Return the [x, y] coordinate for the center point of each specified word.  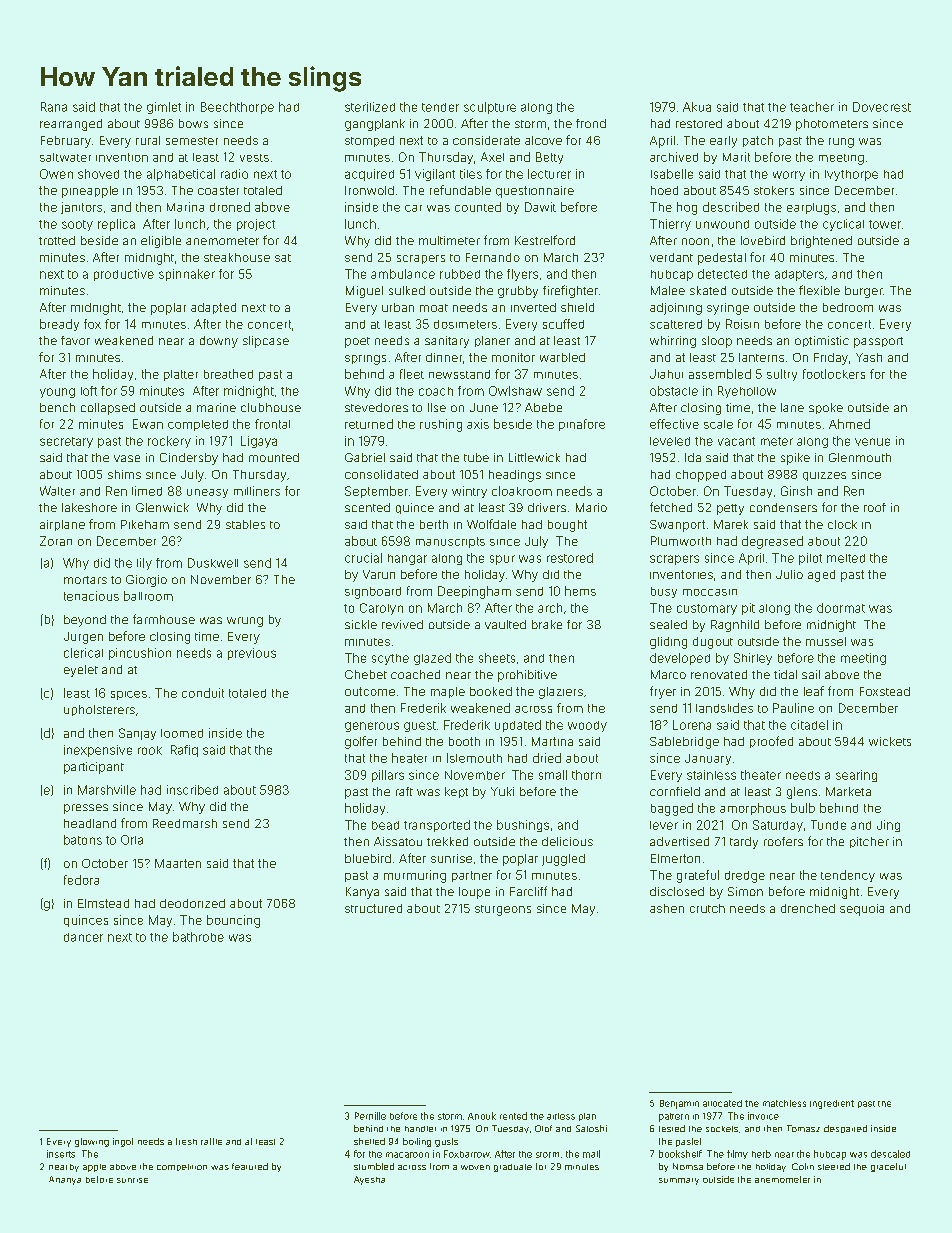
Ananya [65, 1180]
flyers [522, 275]
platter [181, 375]
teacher [812, 107]
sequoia [862, 910]
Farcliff [528, 891]
